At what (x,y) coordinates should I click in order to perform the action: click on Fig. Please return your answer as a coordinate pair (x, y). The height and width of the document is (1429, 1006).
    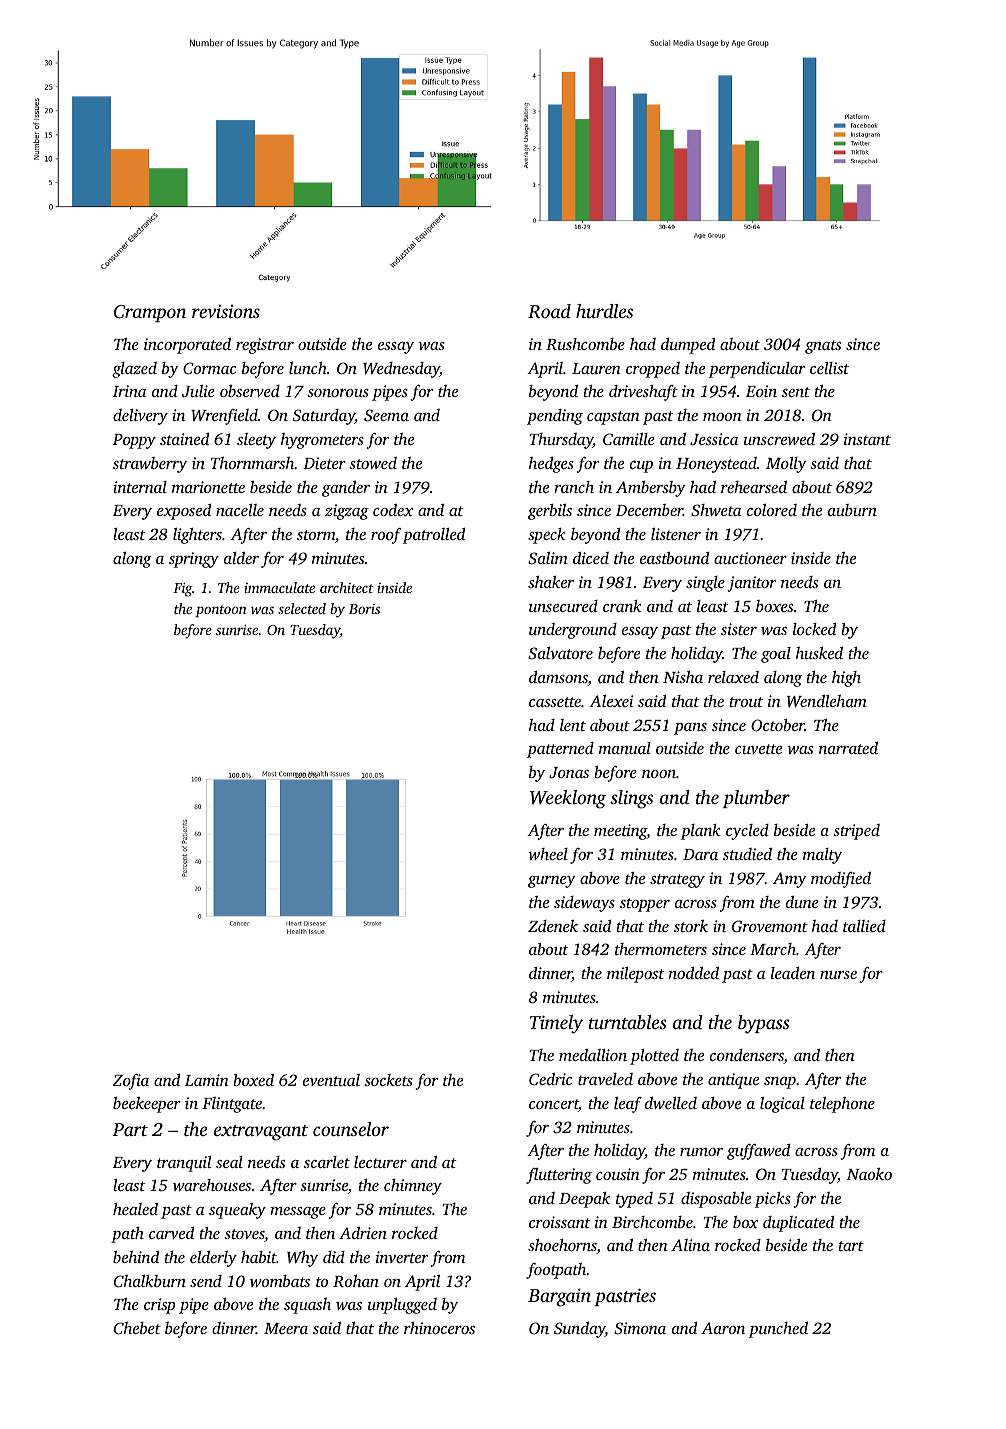
    Looking at the image, I should click on (182, 590).
